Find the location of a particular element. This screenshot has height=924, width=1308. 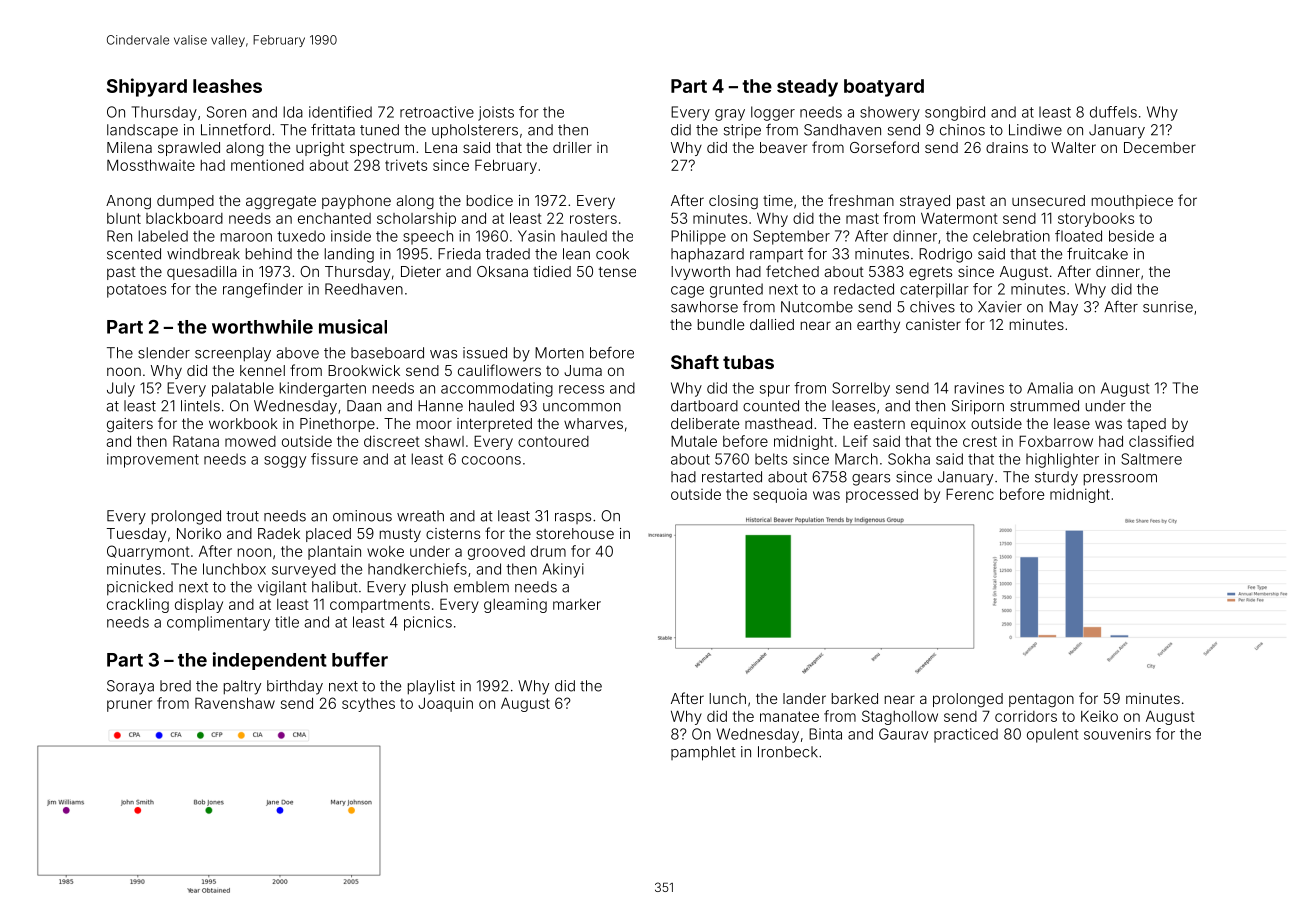

scythes is located at coordinates (368, 705).
